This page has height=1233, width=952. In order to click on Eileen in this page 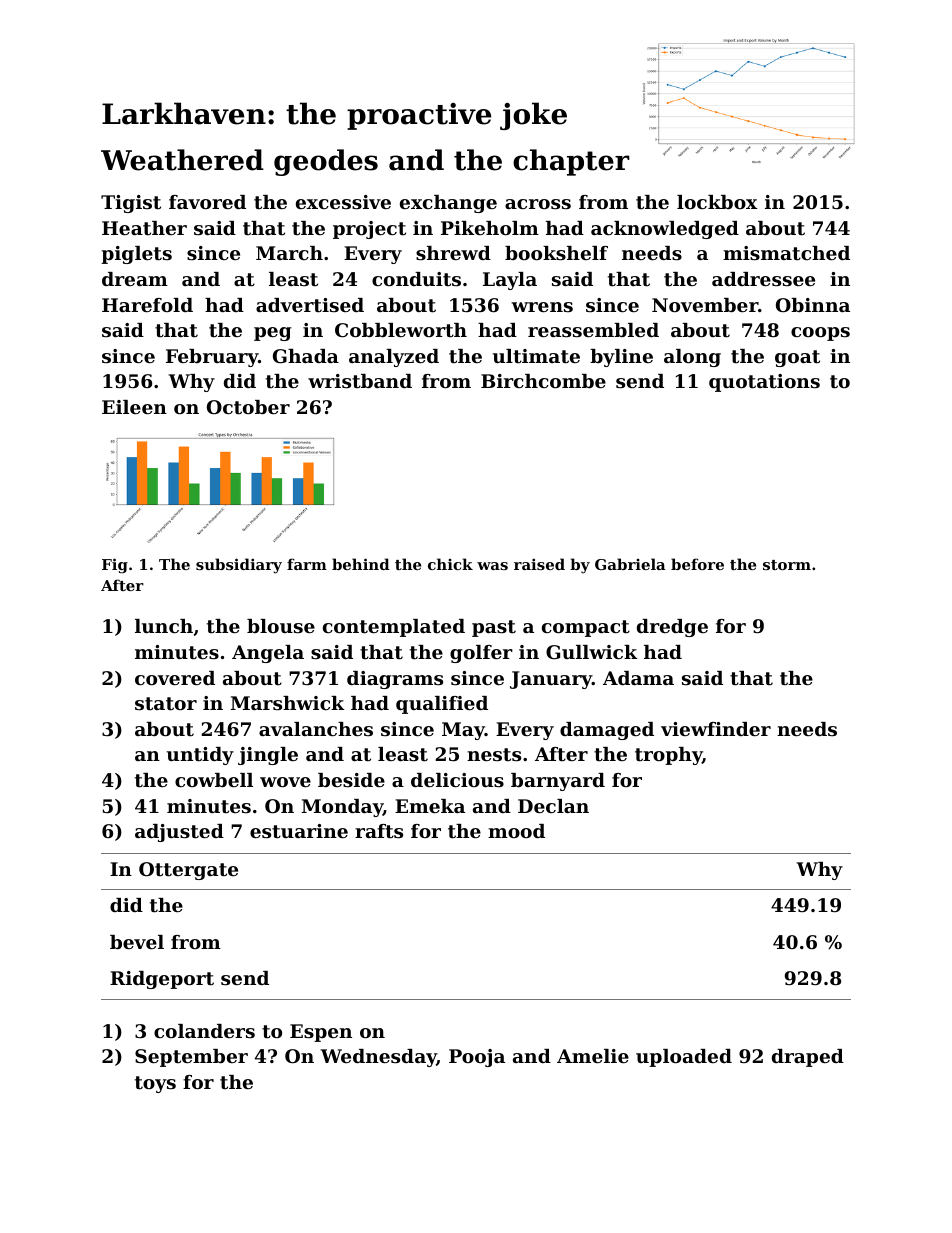, I will do `click(134, 407)`.
